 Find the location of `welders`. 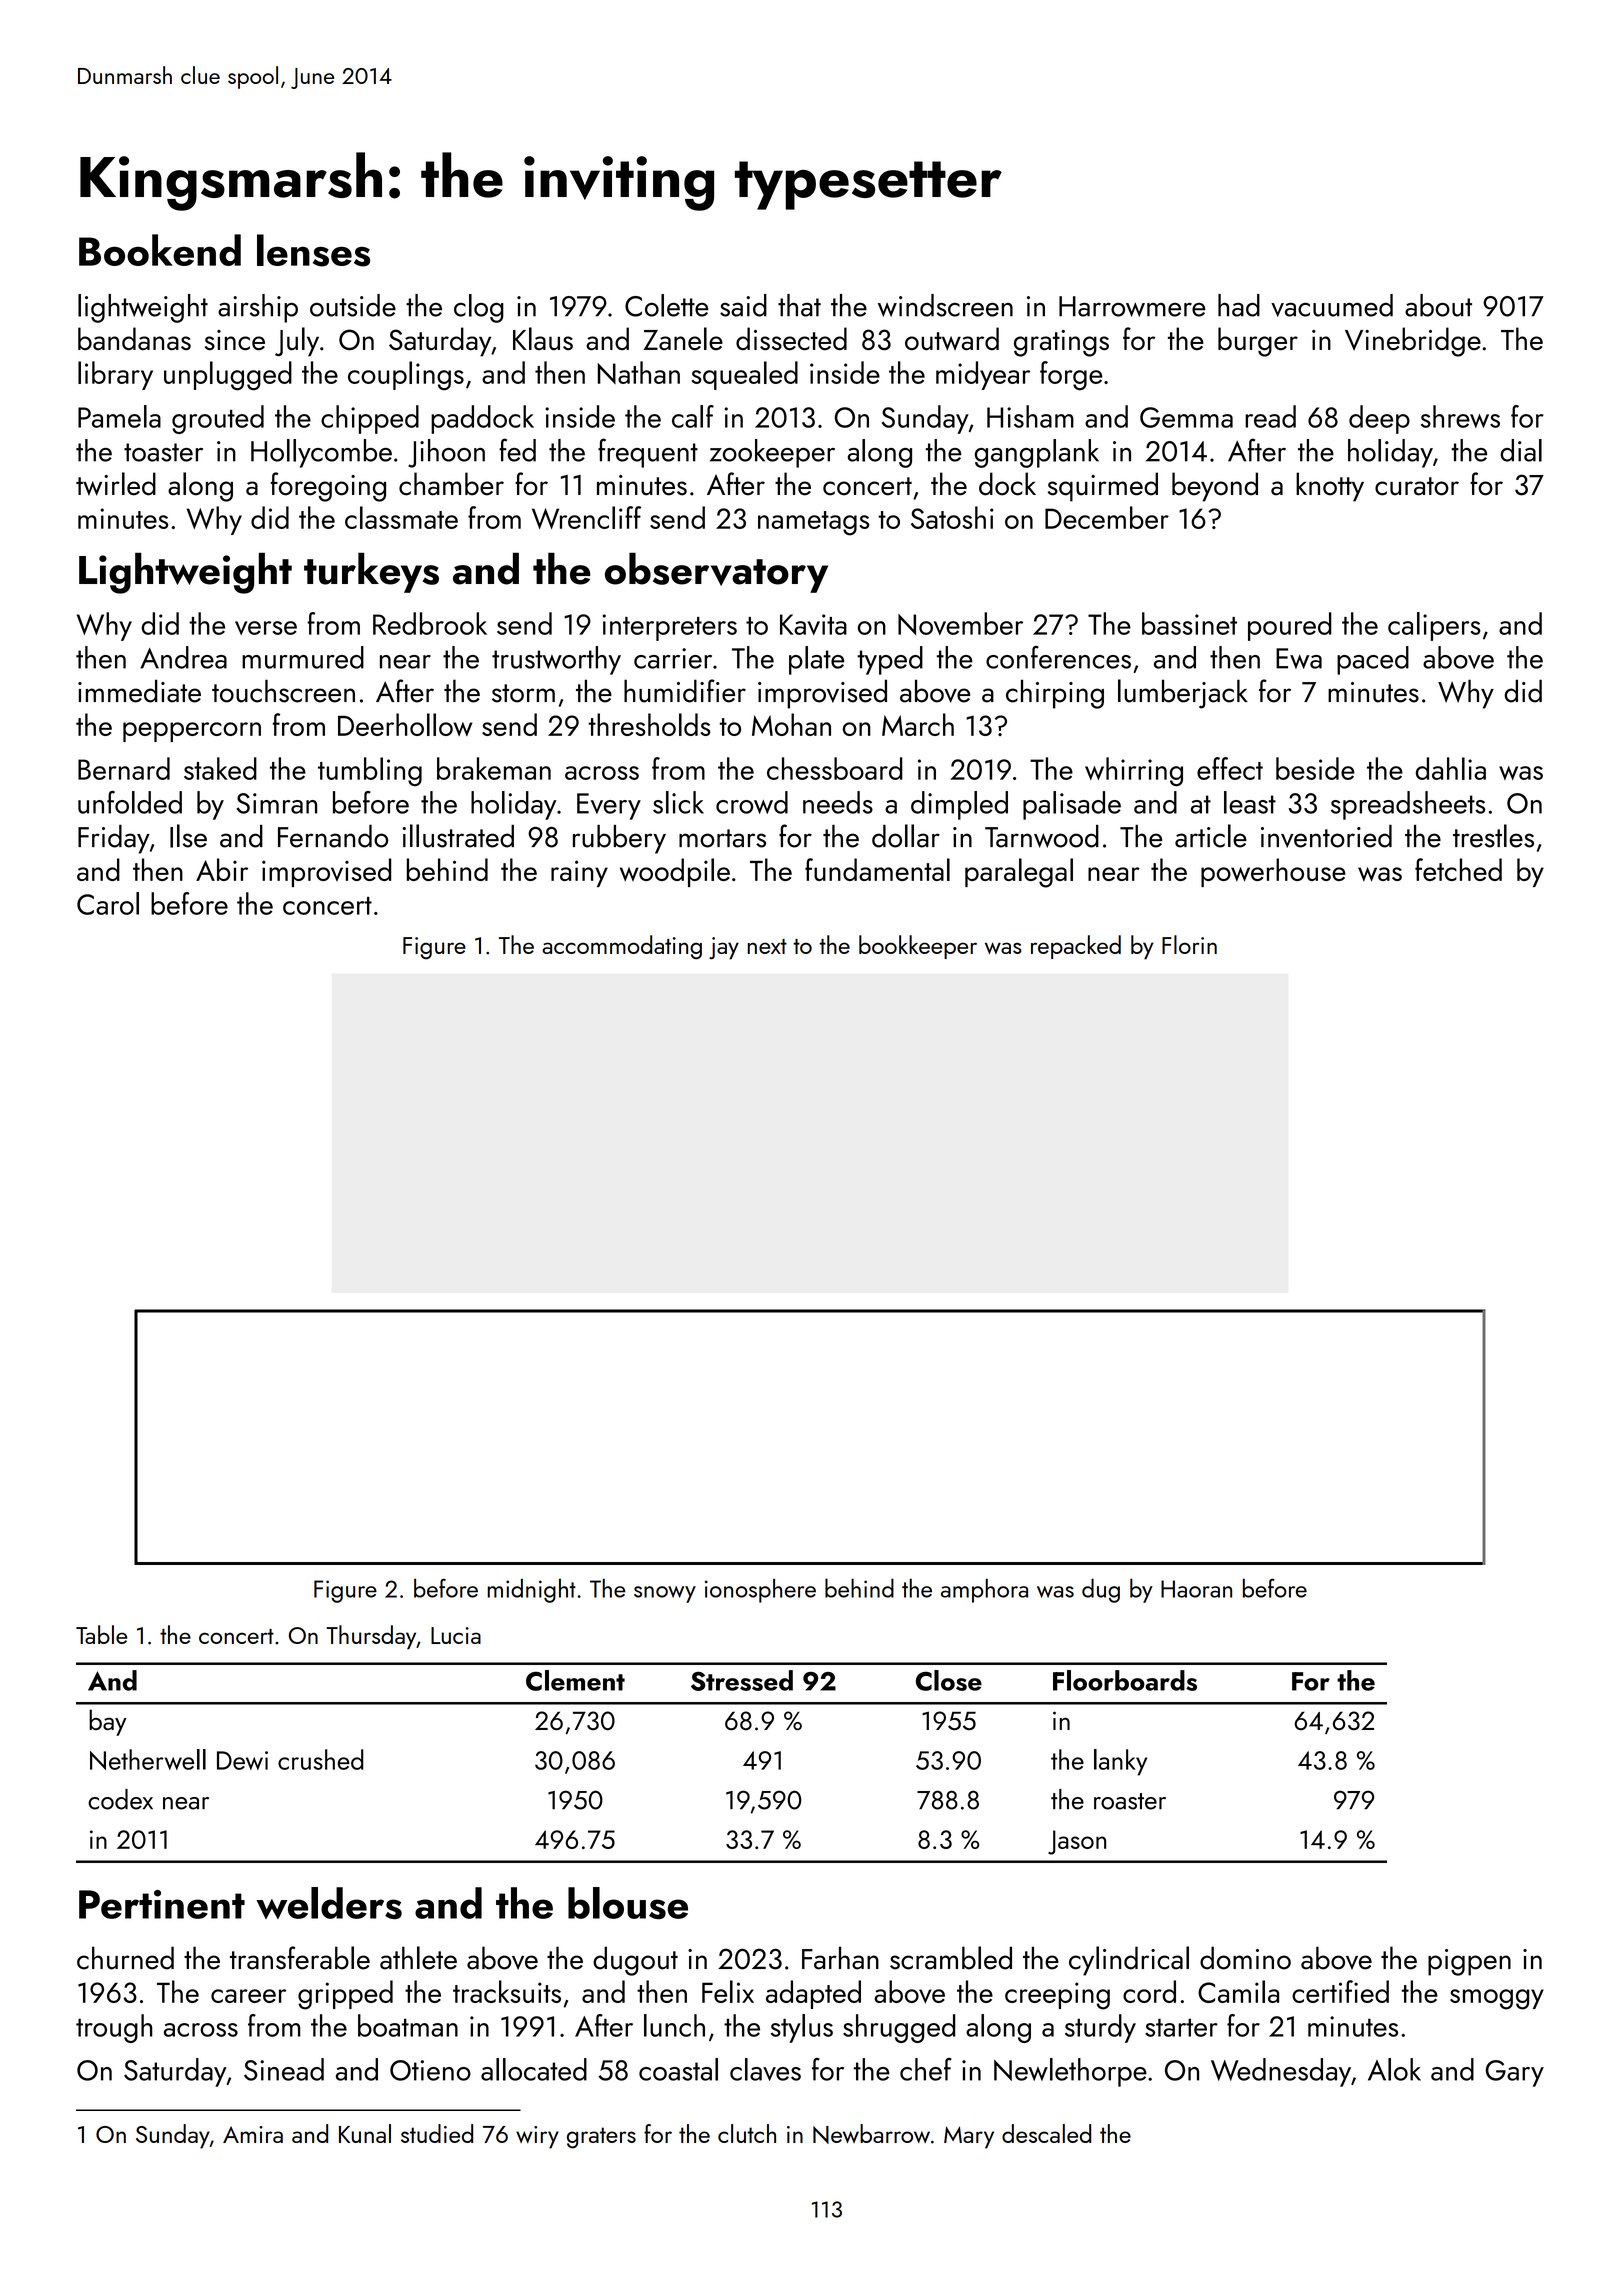

welders is located at coordinates (329, 1903).
